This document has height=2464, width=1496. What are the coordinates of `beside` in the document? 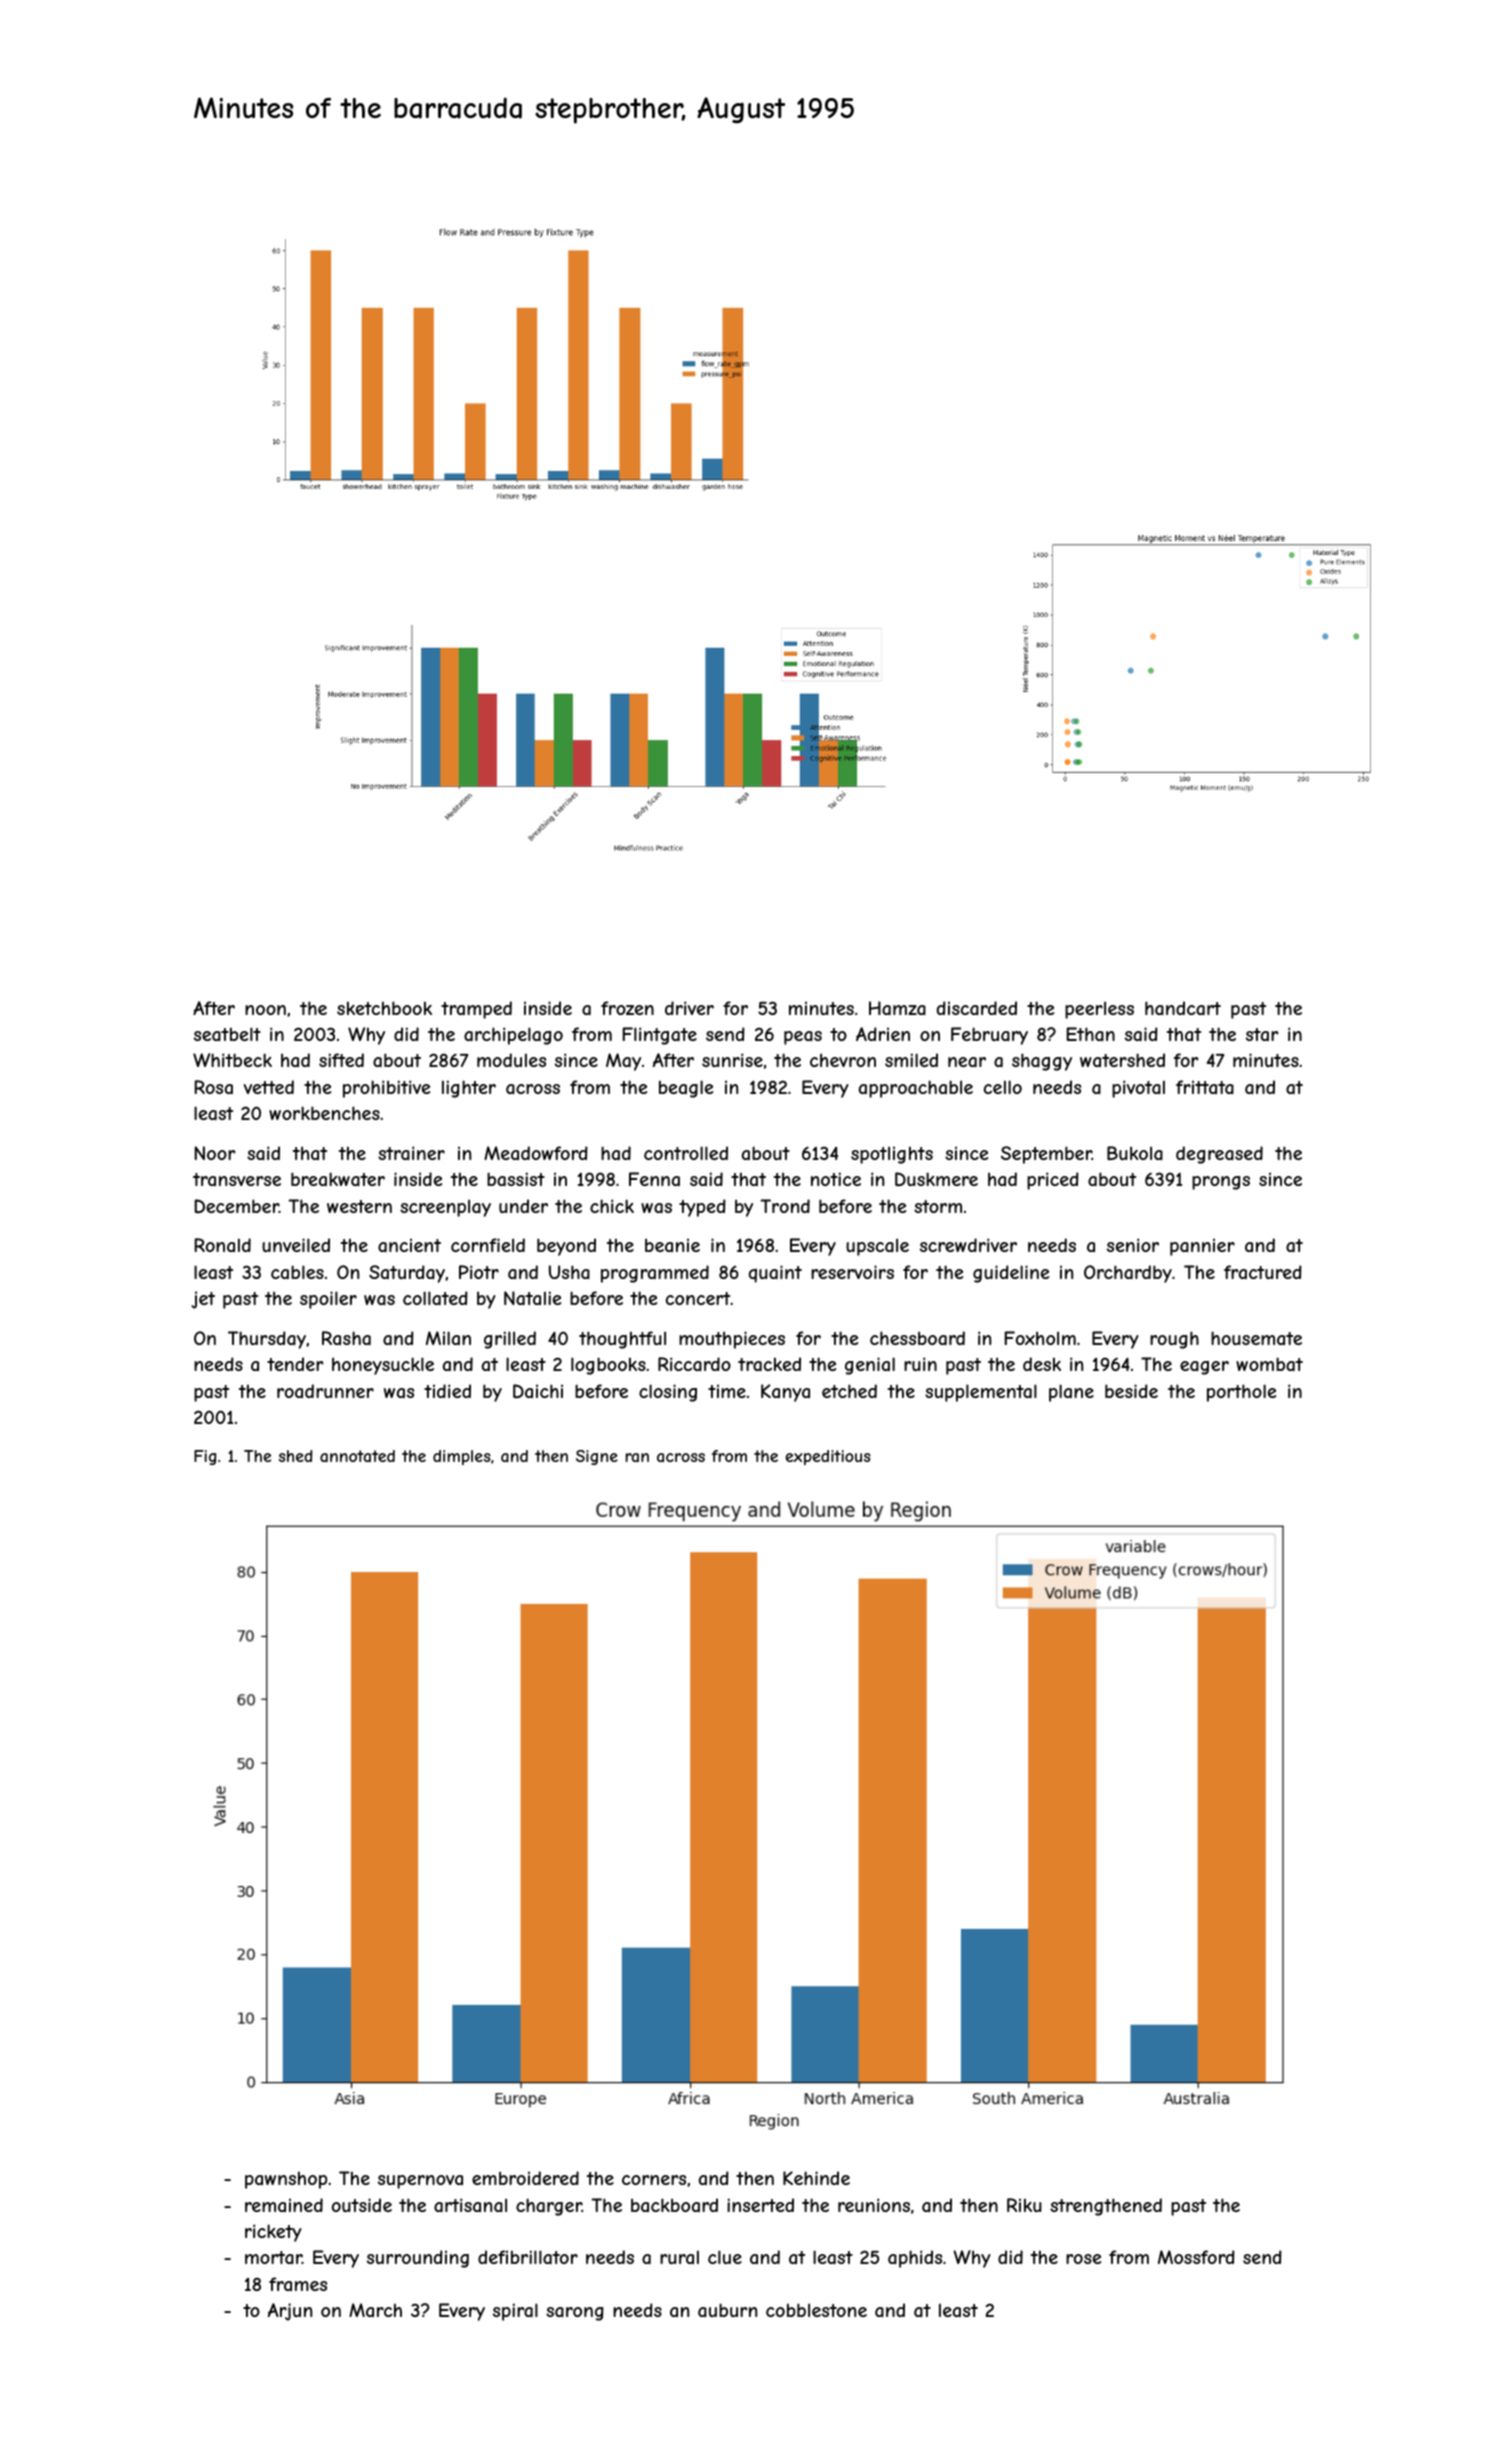 It's located at (1131, 1391).
